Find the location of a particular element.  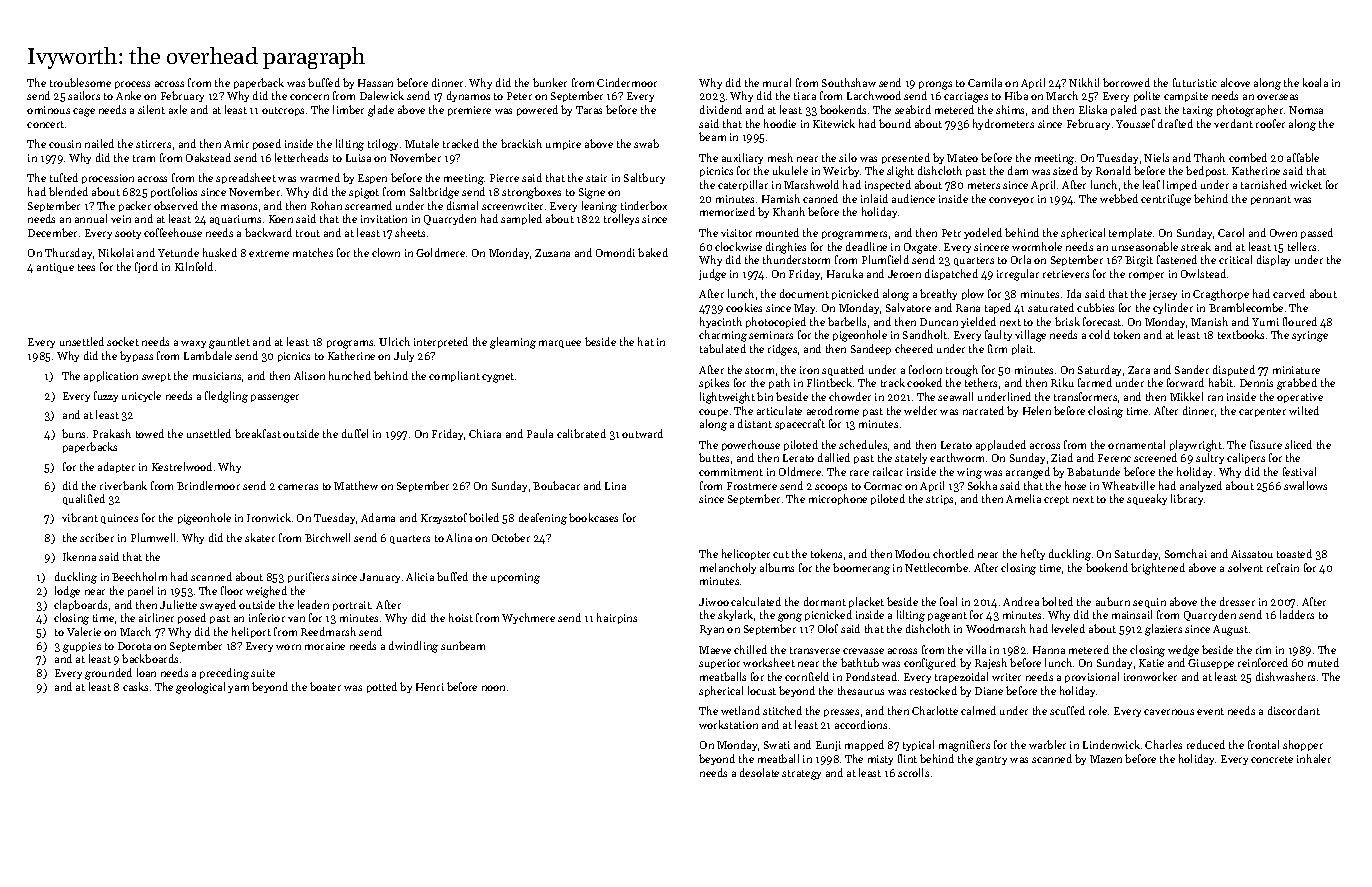

tabulated is located at coordinates (723, 348).
